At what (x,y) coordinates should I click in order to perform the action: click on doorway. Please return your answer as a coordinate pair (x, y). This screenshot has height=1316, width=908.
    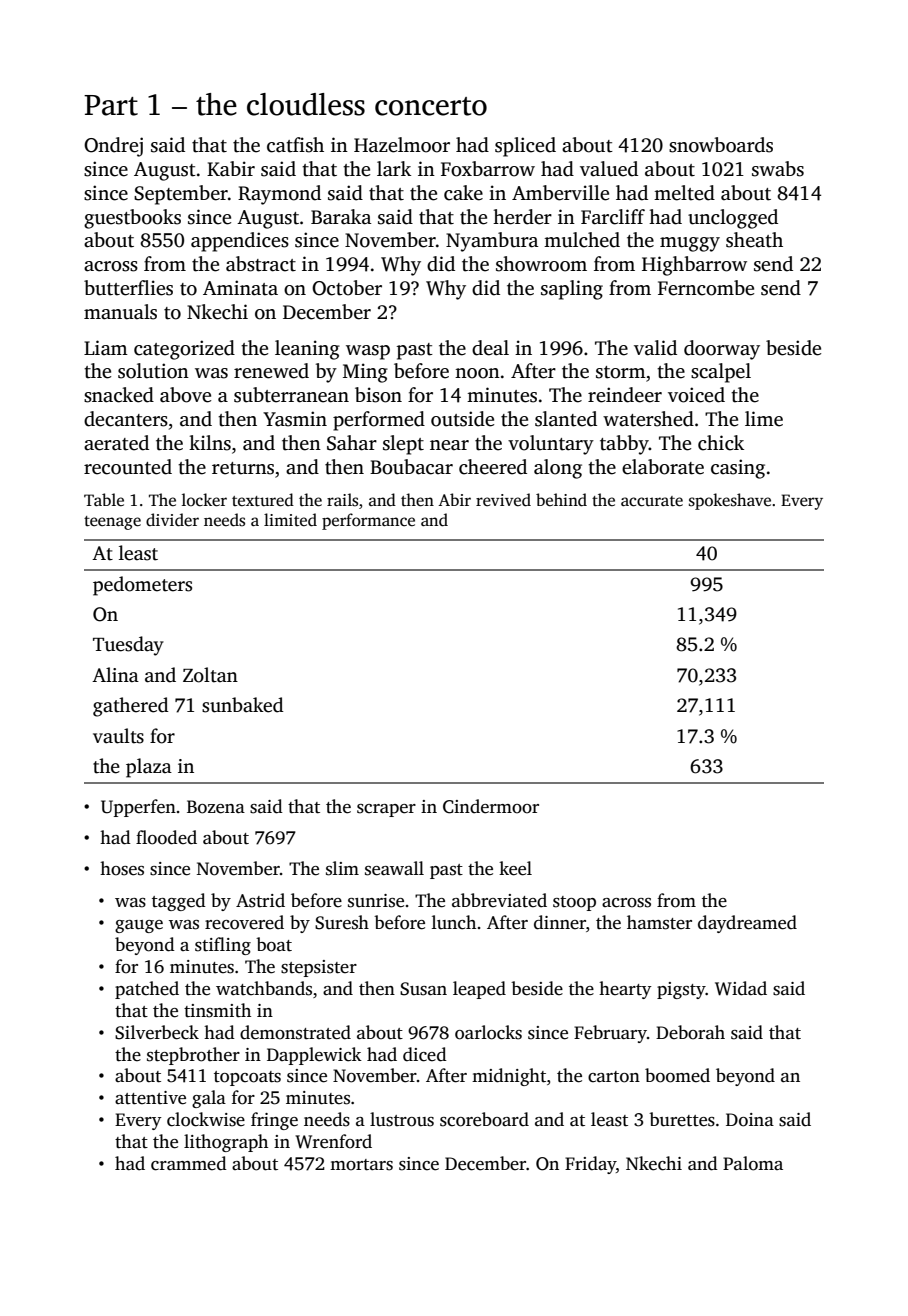
    Looking at the image, I should click on (722, 350).
